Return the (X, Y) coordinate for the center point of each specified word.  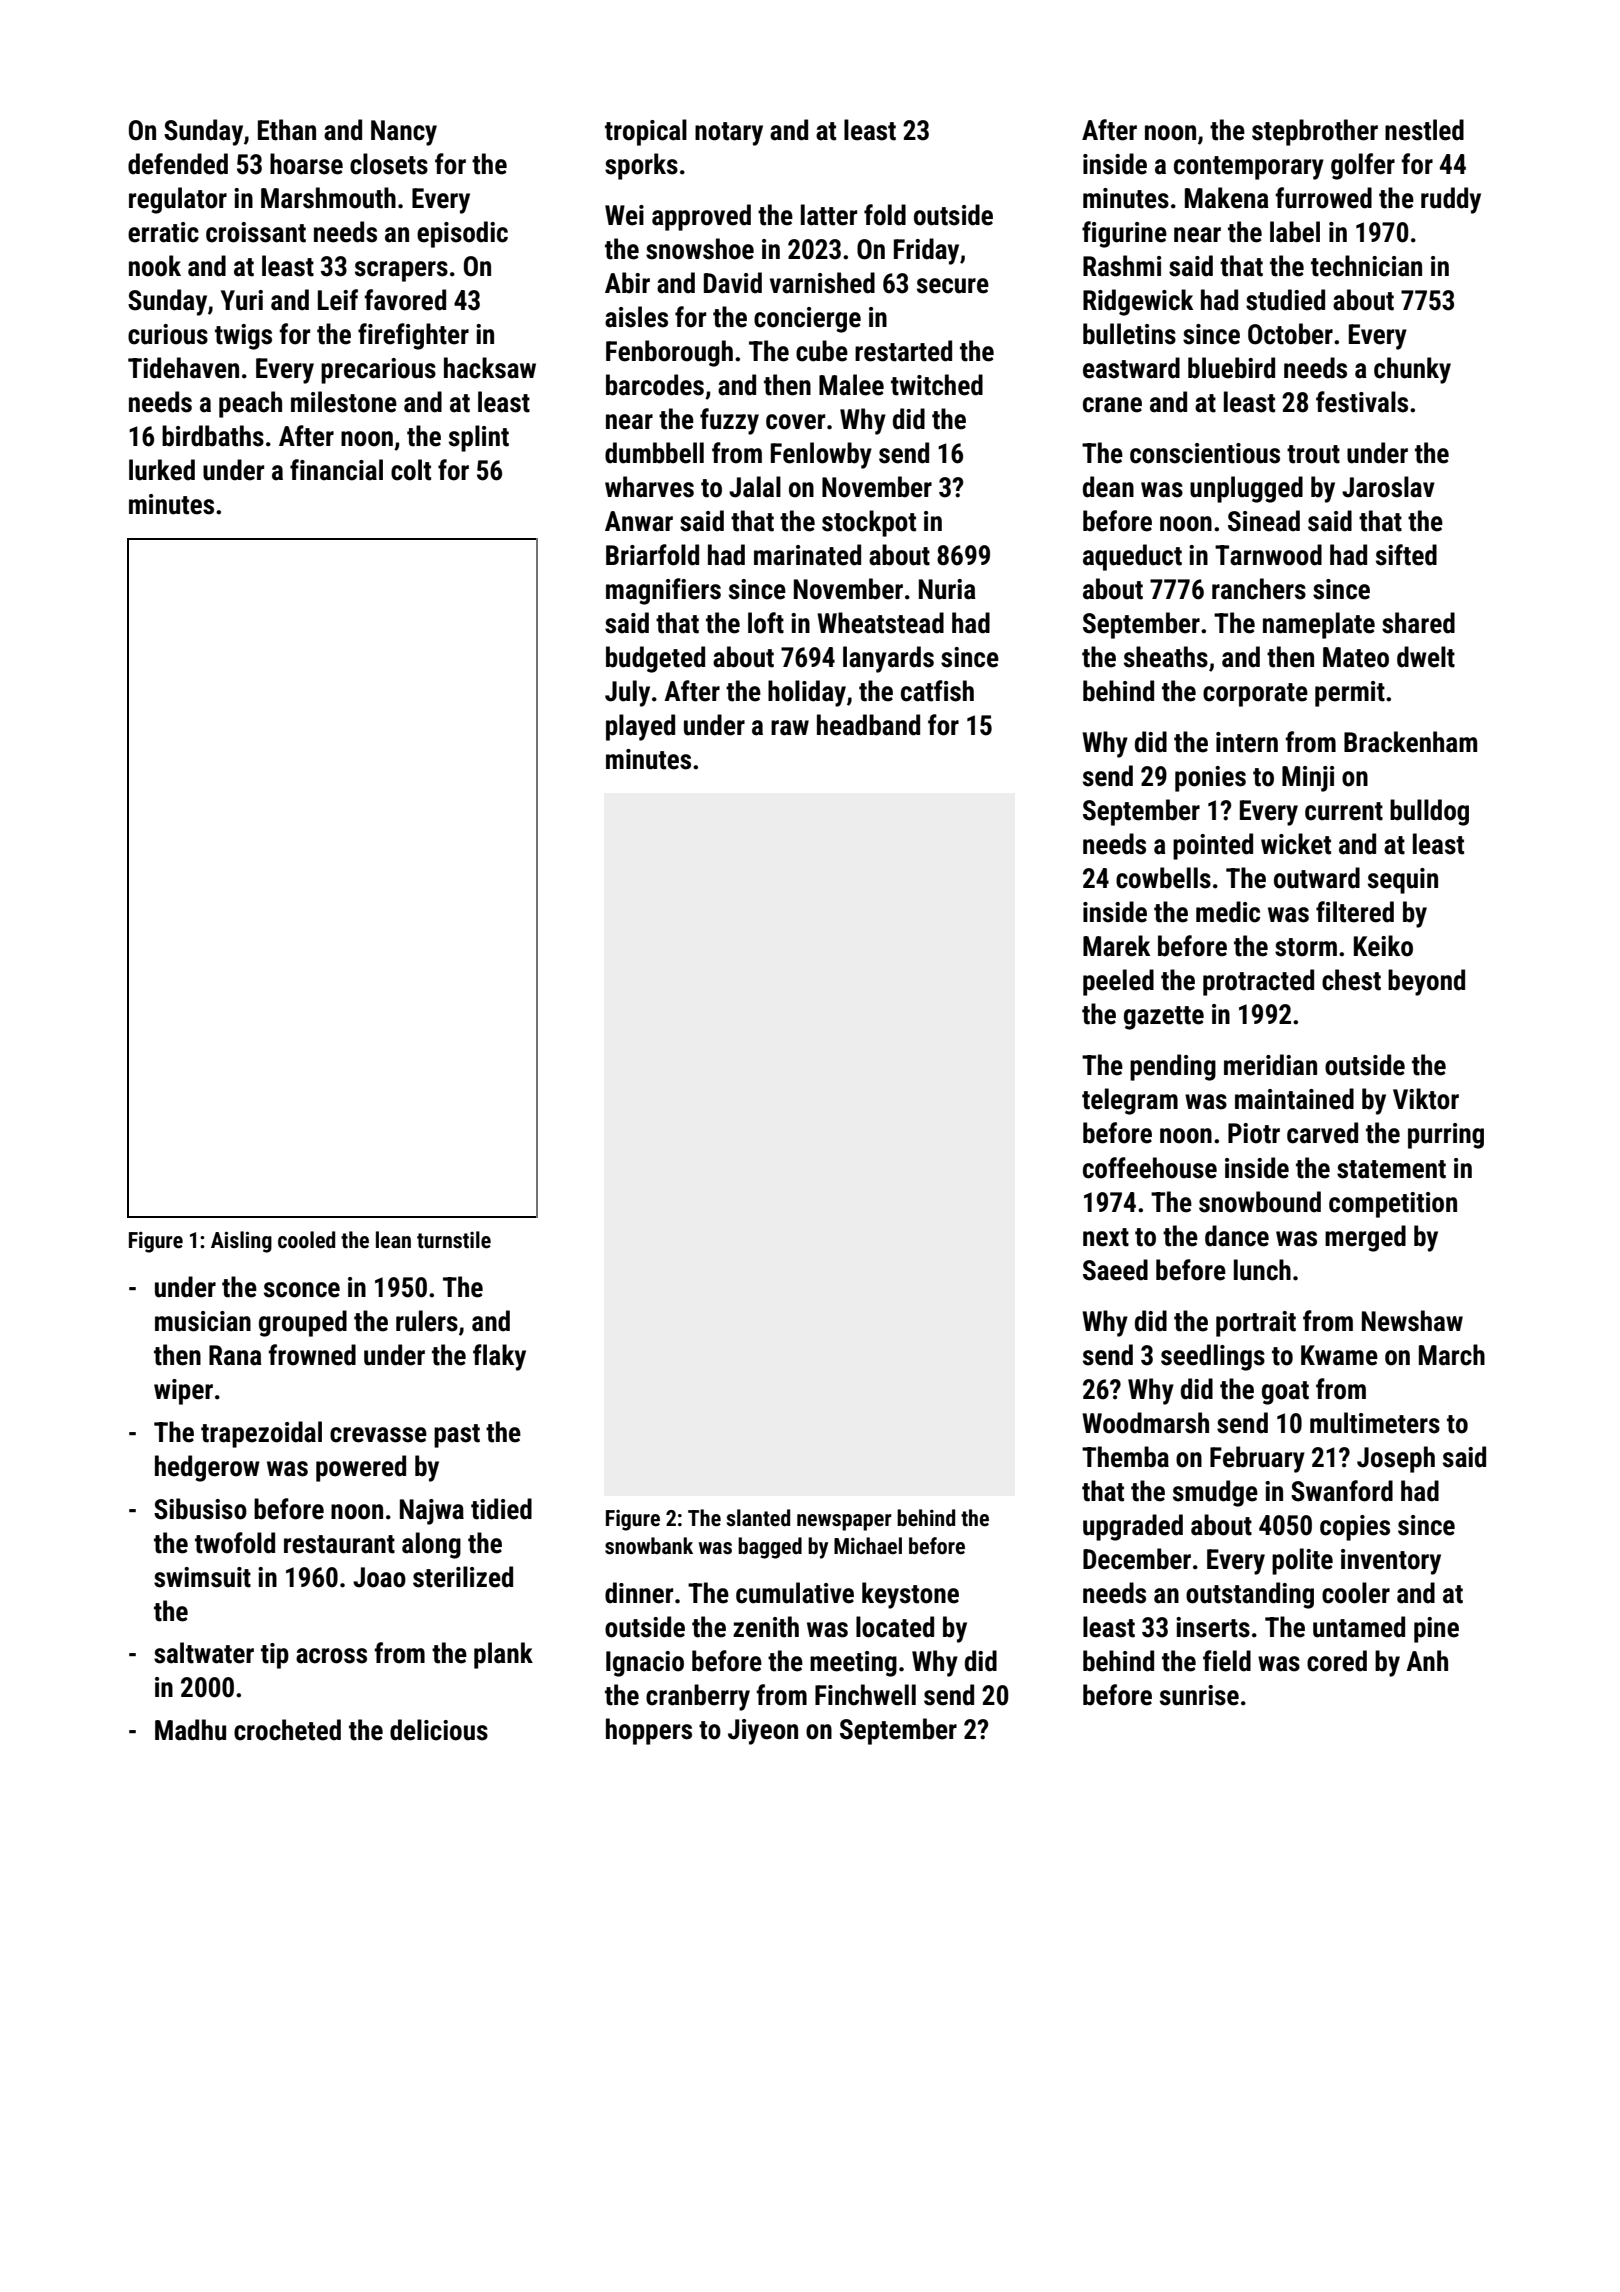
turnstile (454, 1240)
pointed (1213, 846)
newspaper (844, 1522)
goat (1285, 1393)
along (431, 1545)
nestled (1424, 130)
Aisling (241, 1242)
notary (729, 134)
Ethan (287, 130)
